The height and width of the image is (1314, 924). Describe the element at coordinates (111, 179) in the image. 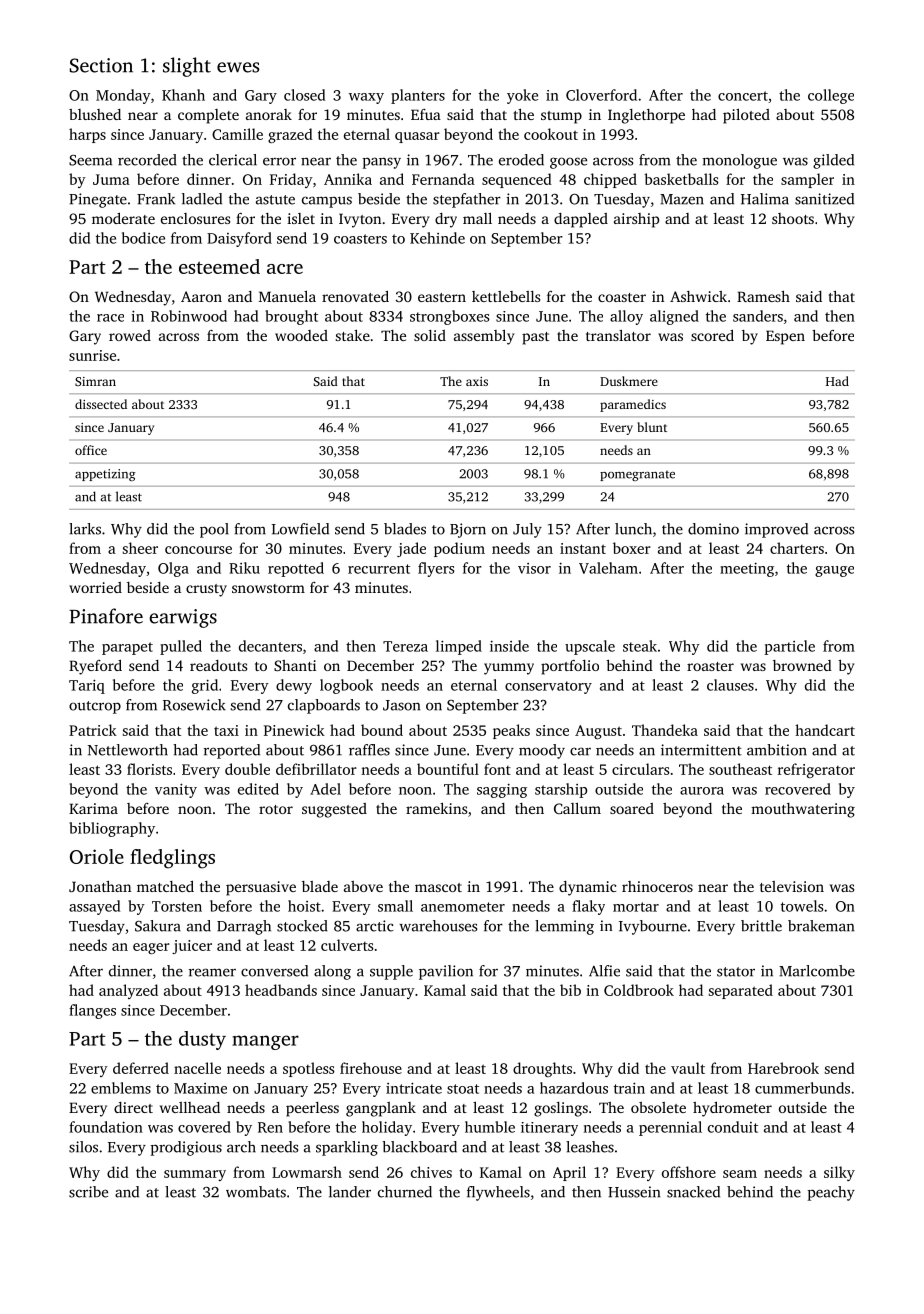

I see `Juma` at that location.
